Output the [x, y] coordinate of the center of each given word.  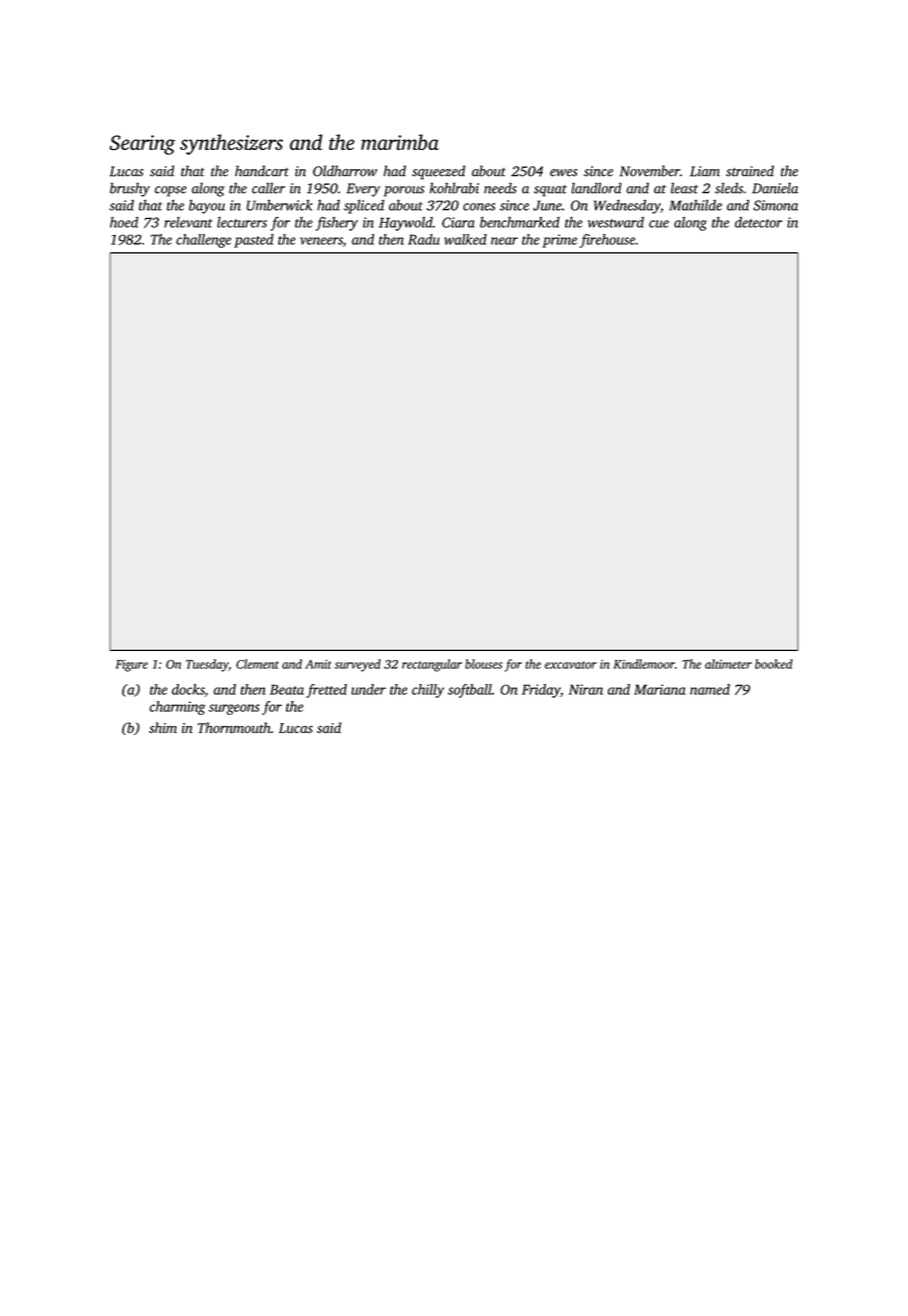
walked [465, 239]
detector [758, 222]
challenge [203, 241]
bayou [207, 207]
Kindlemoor [644, 664]
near [504, 241]
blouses [483, 664]
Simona [775, 205]
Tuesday [207, 665]
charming [177, 708]
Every [363, 190]
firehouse [607, 241]
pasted [254, 241]
